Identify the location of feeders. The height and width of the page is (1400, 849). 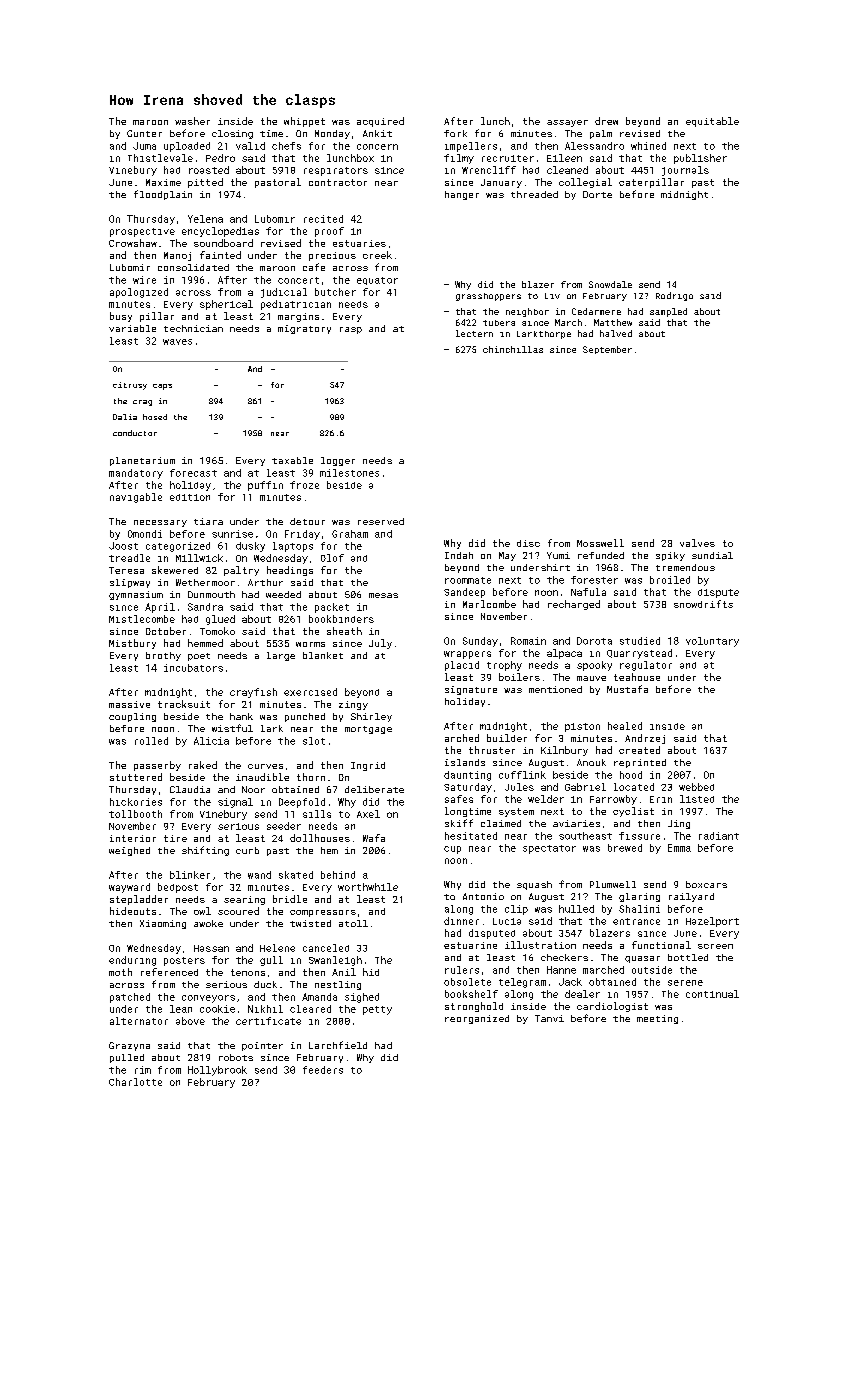
(323, 1070).
